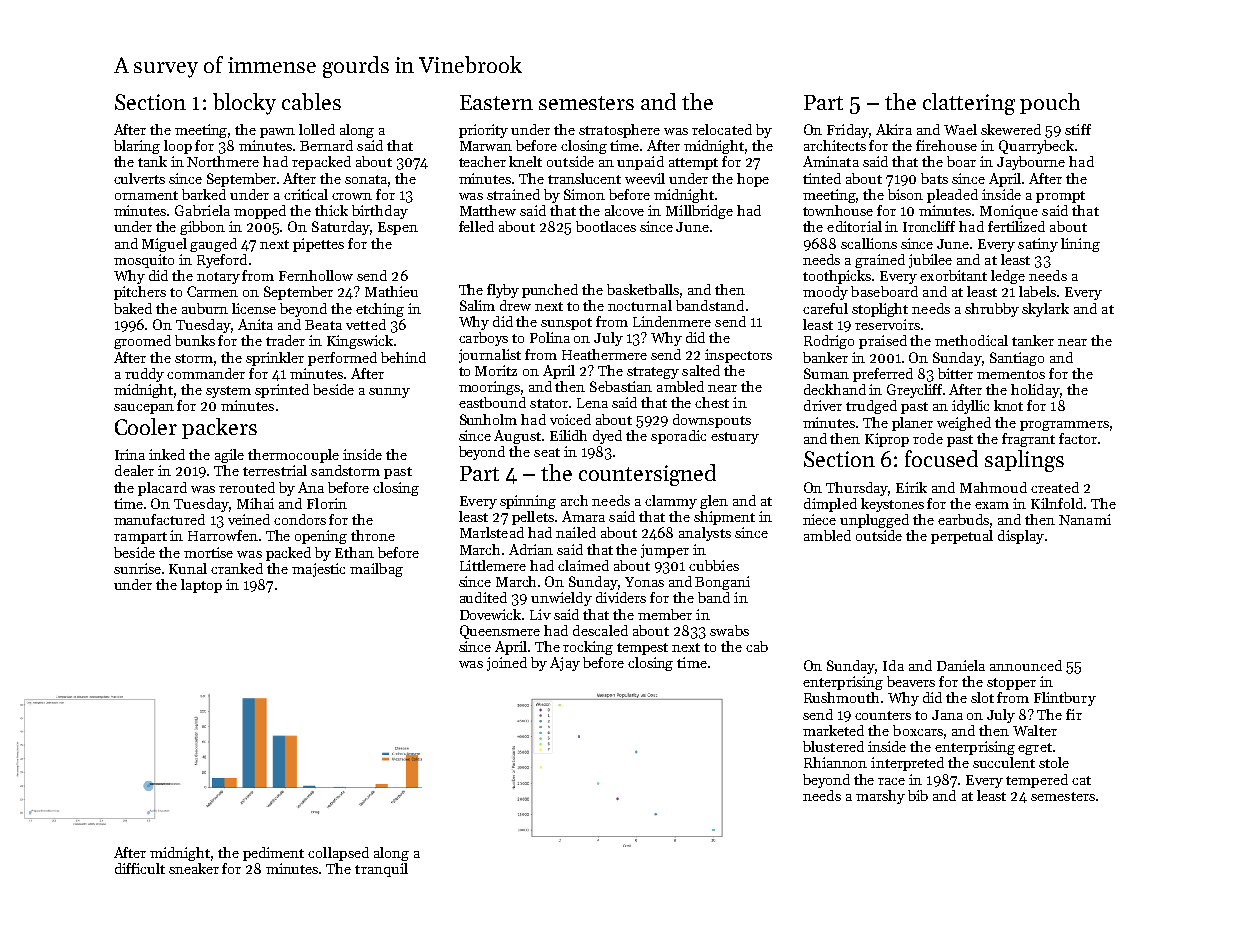  I want to click on estuary, so click(735, 438).
